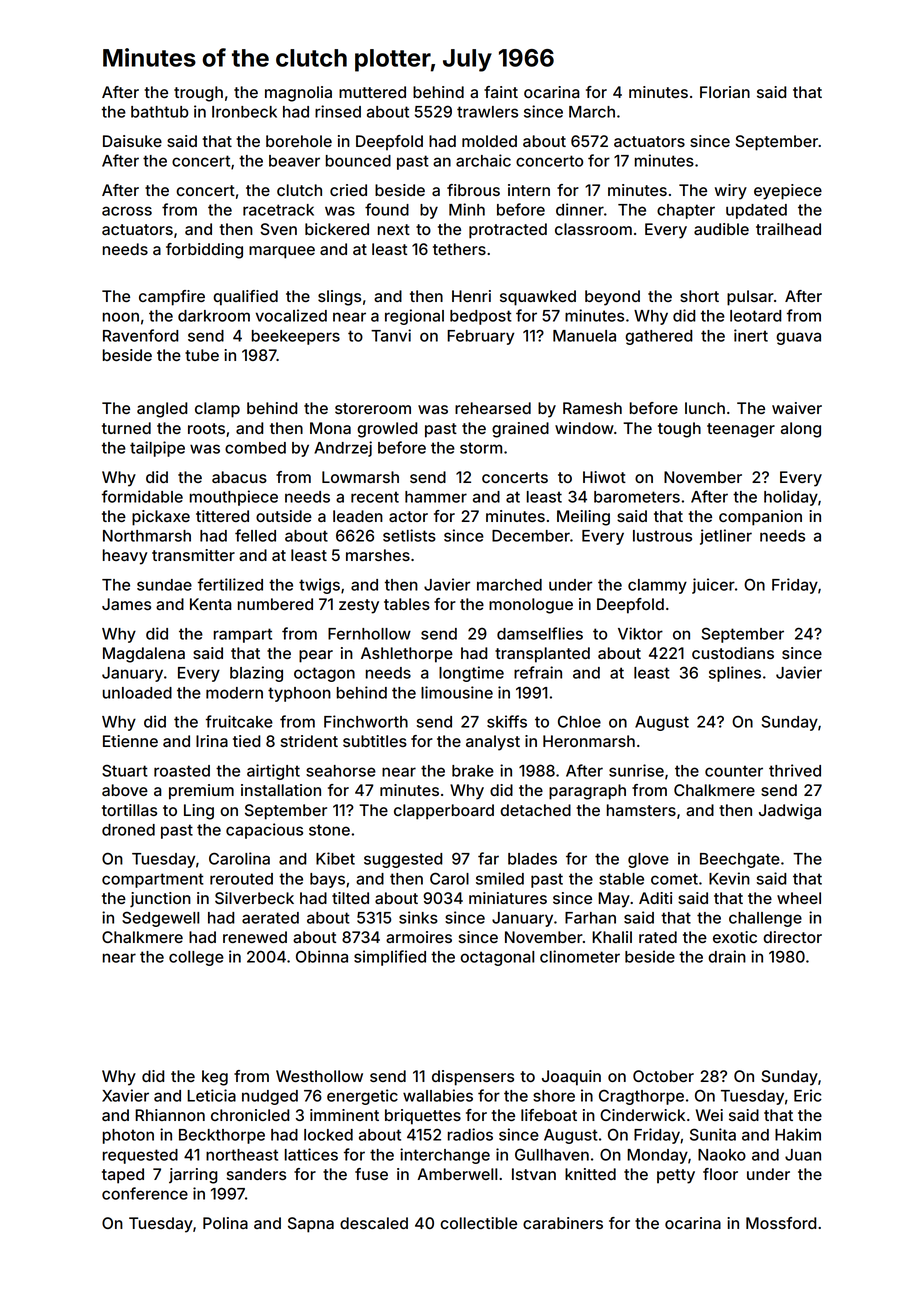 The width and height of the image is (924, 1308). What do you see at coordinates (507, 721) in the image?
I see `skiffs` at bounding box center [507, 721].
